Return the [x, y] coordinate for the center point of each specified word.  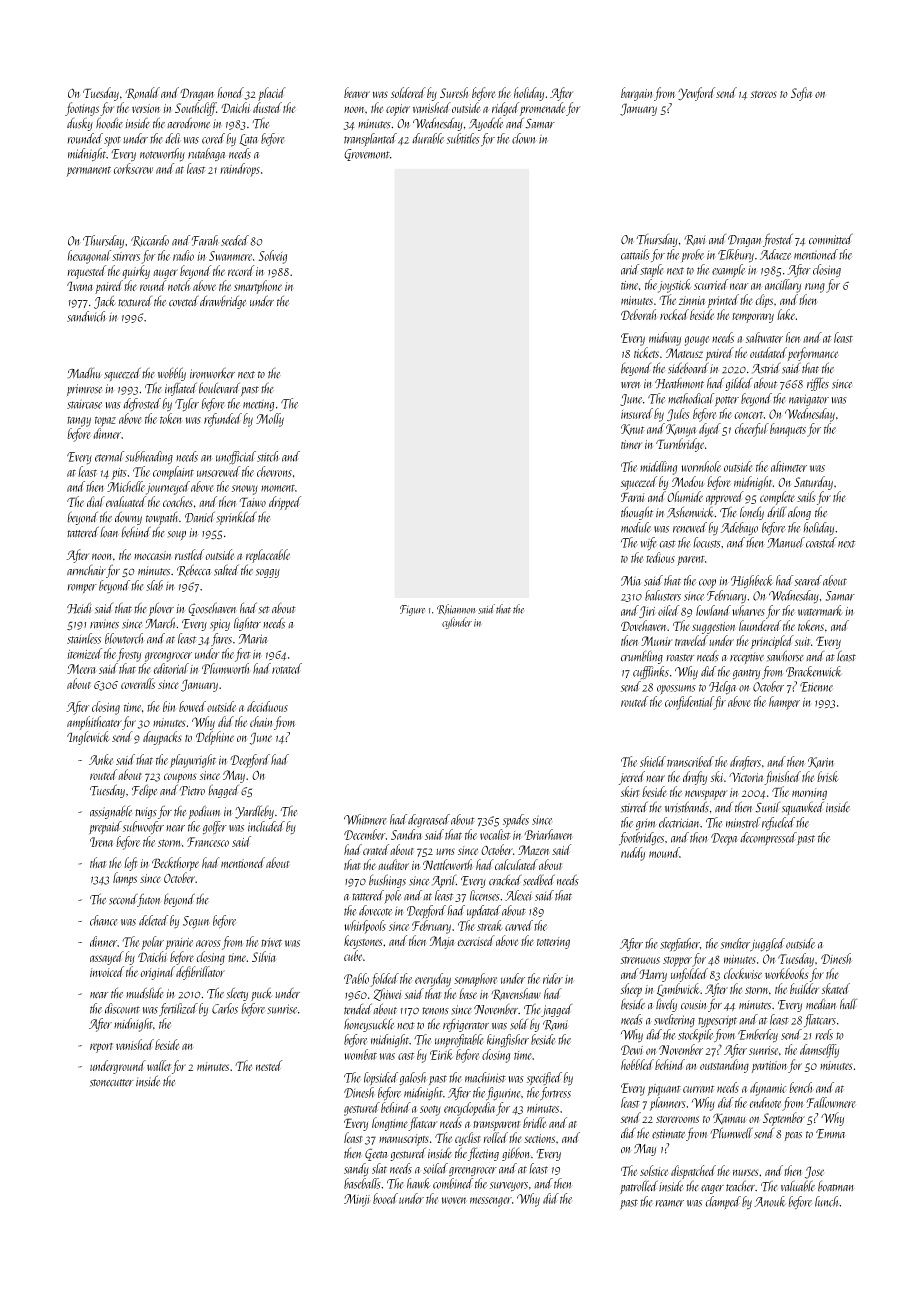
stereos [764, 94]
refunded [223, 420]
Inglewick [88, 738]
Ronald [142, 93]
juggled [767, 945]
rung [815, 288]
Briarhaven [548, 834]
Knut [633, 429]
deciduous [267, 706]
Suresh [454, 92]
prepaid [105, 827]
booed [385, 1198]
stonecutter [112, 1083]
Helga [722, 688]
